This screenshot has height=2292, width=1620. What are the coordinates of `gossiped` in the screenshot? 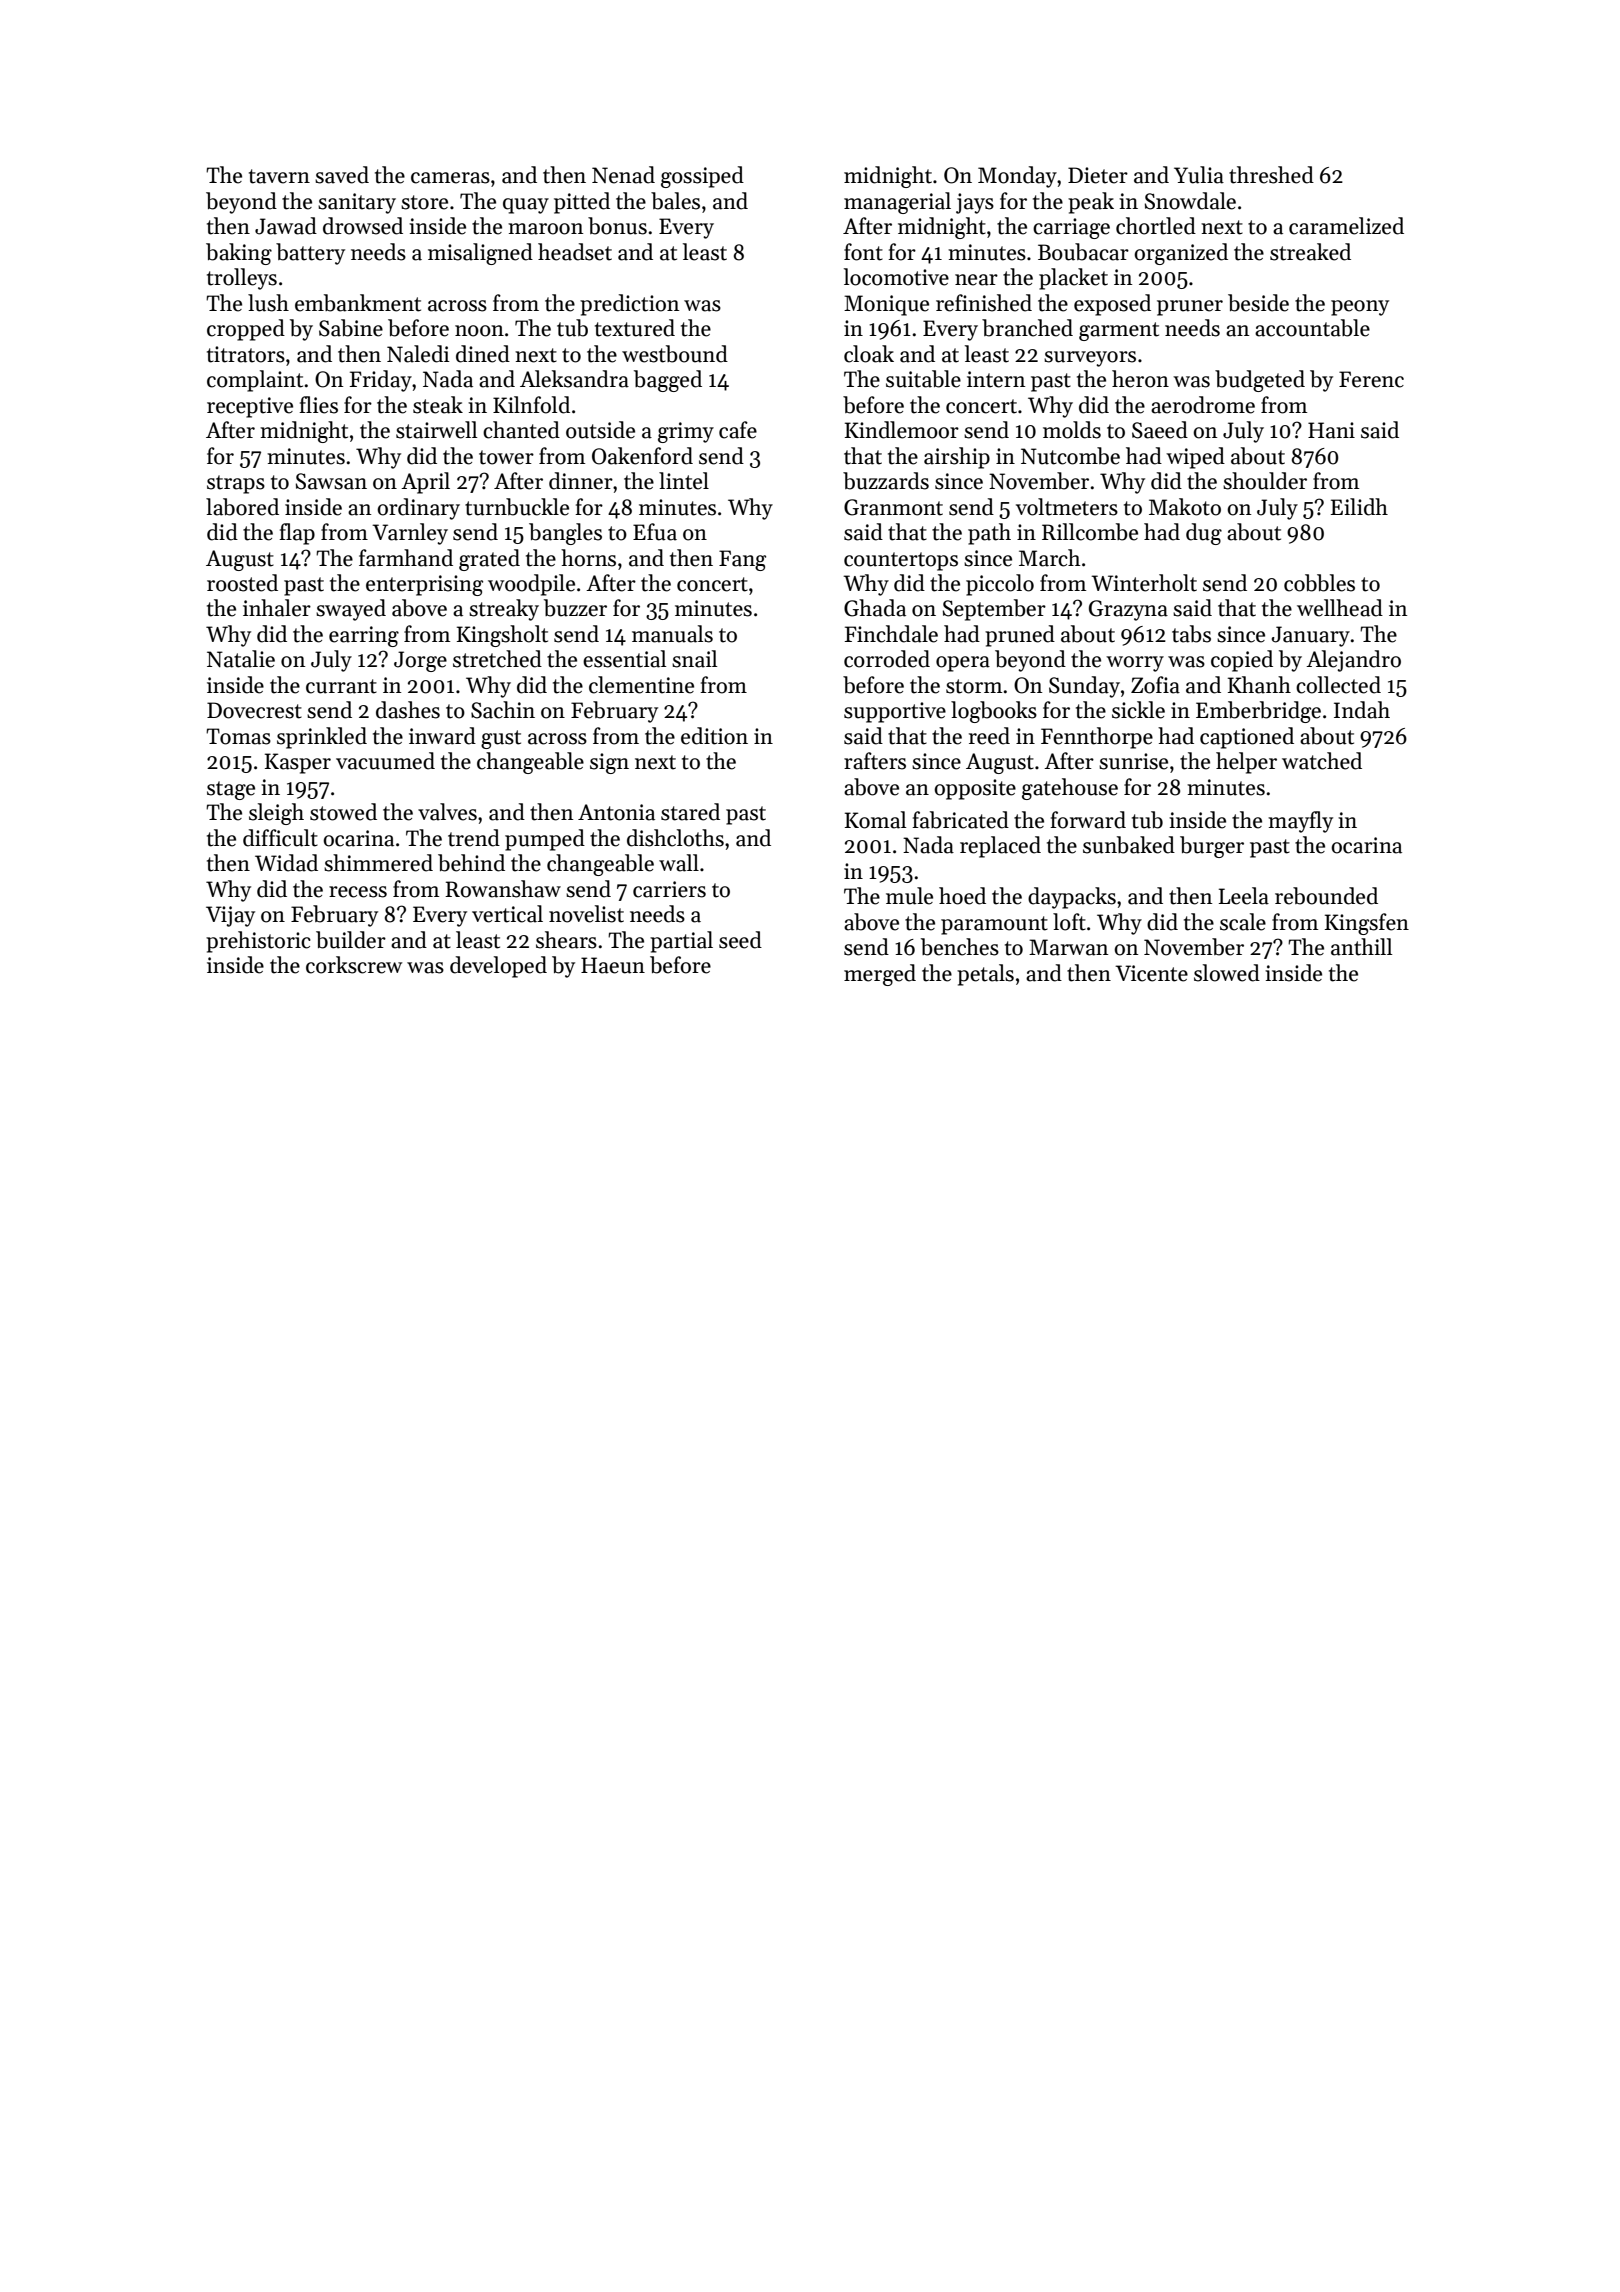 It's located at (702, 177).
